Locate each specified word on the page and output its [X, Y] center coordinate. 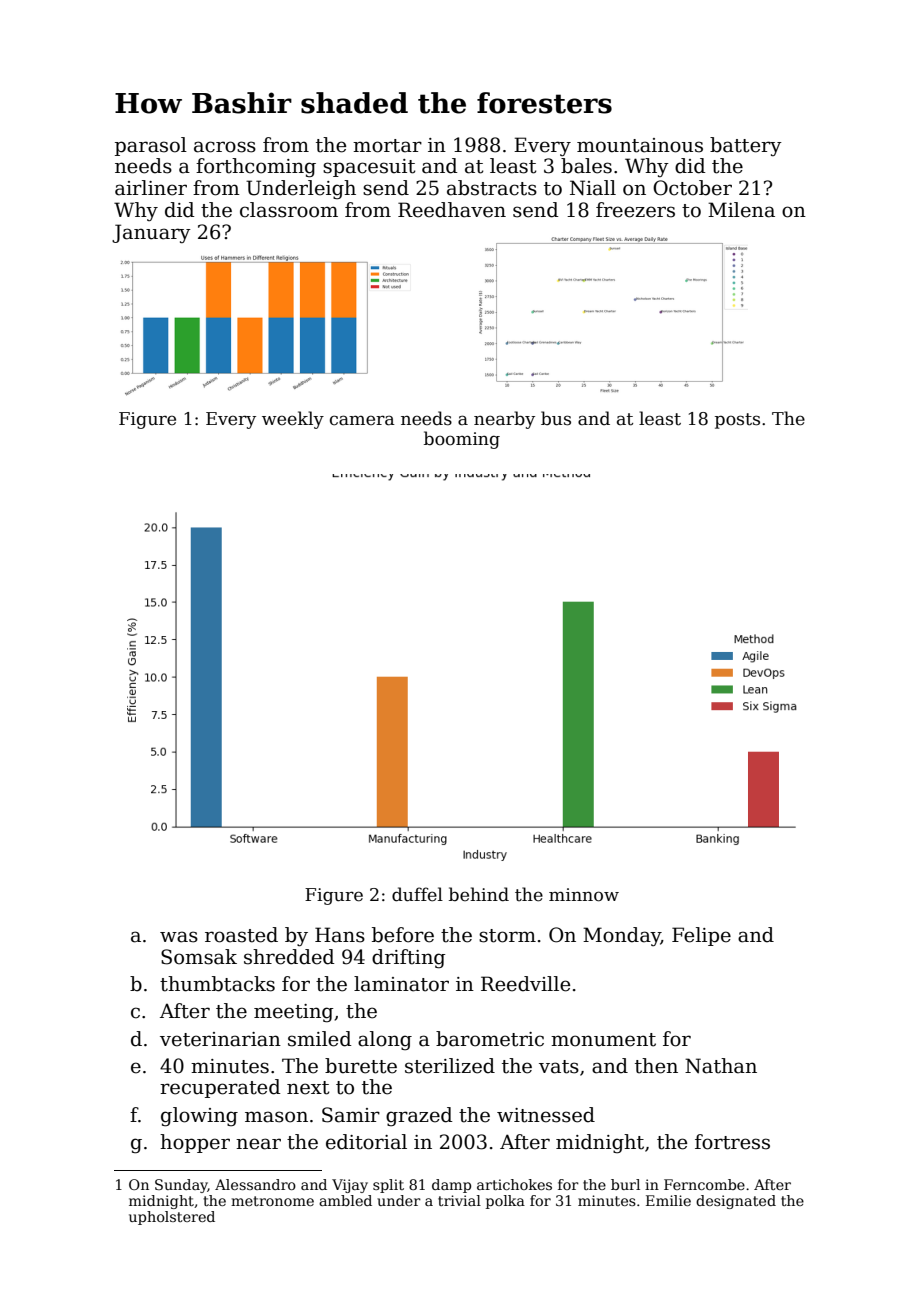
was [179, 937]
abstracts [492, 188]
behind [479, 894]
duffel [417, 894]
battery [746, 146]
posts [737, 421]
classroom [289, 210]
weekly [293, 420]
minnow [584, 895]
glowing [199, 1117]
